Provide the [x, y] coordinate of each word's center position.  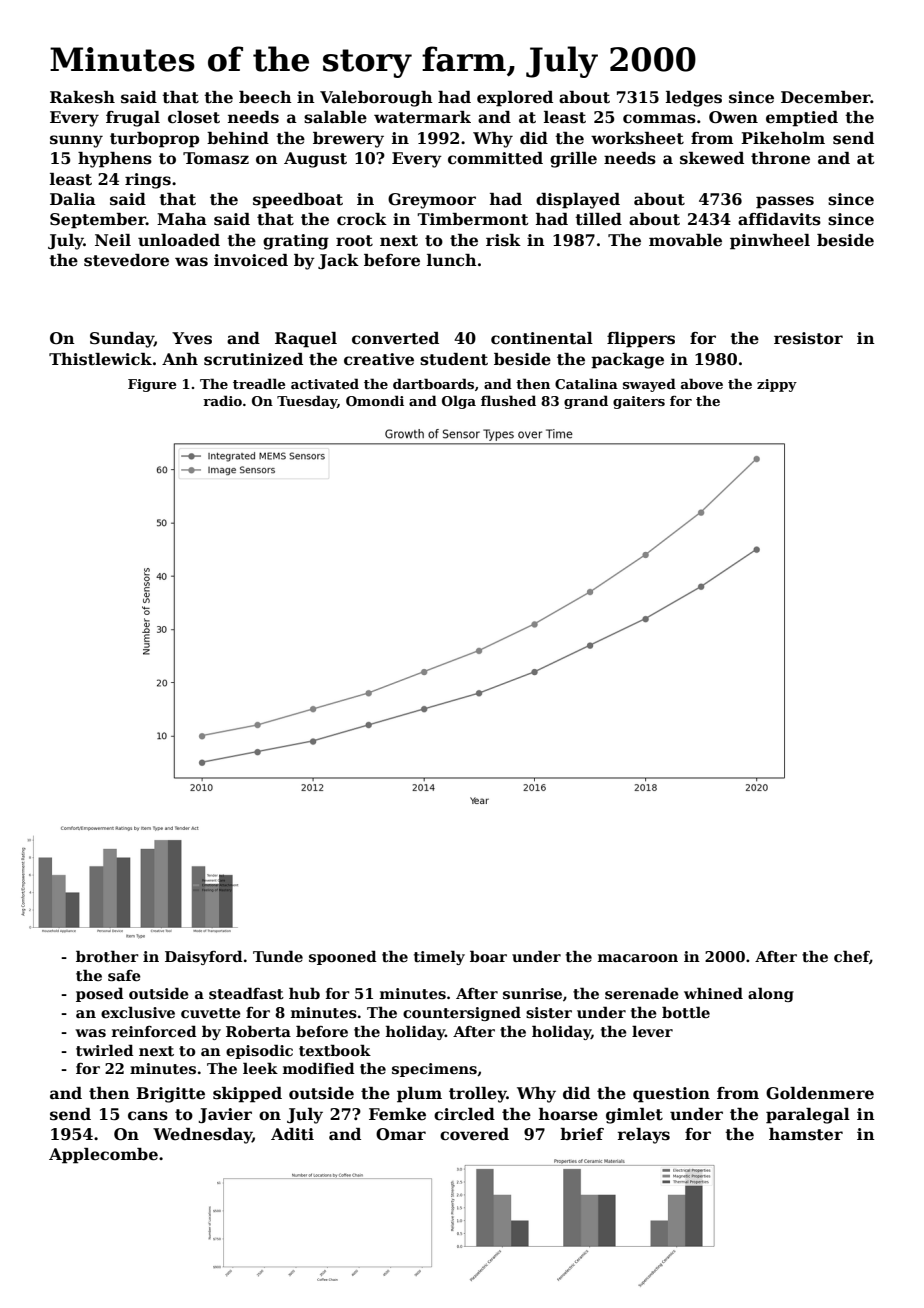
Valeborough [376, 99]
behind [238, 138]
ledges [694, 99]
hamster [806, 1134]
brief [582, 1134]
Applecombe [103, 1156]
